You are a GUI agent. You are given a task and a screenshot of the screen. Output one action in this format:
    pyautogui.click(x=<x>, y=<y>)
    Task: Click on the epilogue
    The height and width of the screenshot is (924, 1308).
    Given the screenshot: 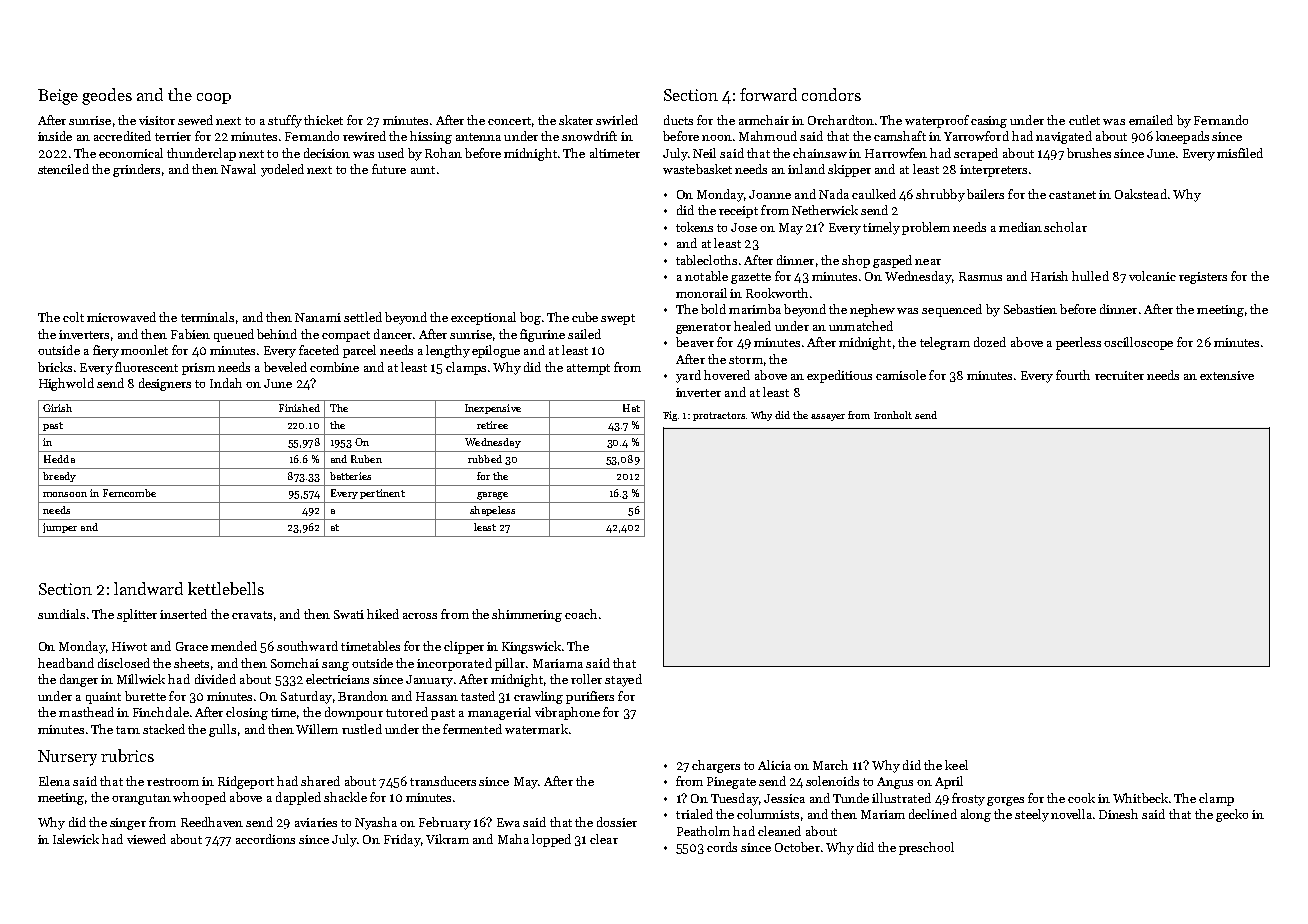 What is the action you would take?
    pyautogui.click(x=496, y=351)
